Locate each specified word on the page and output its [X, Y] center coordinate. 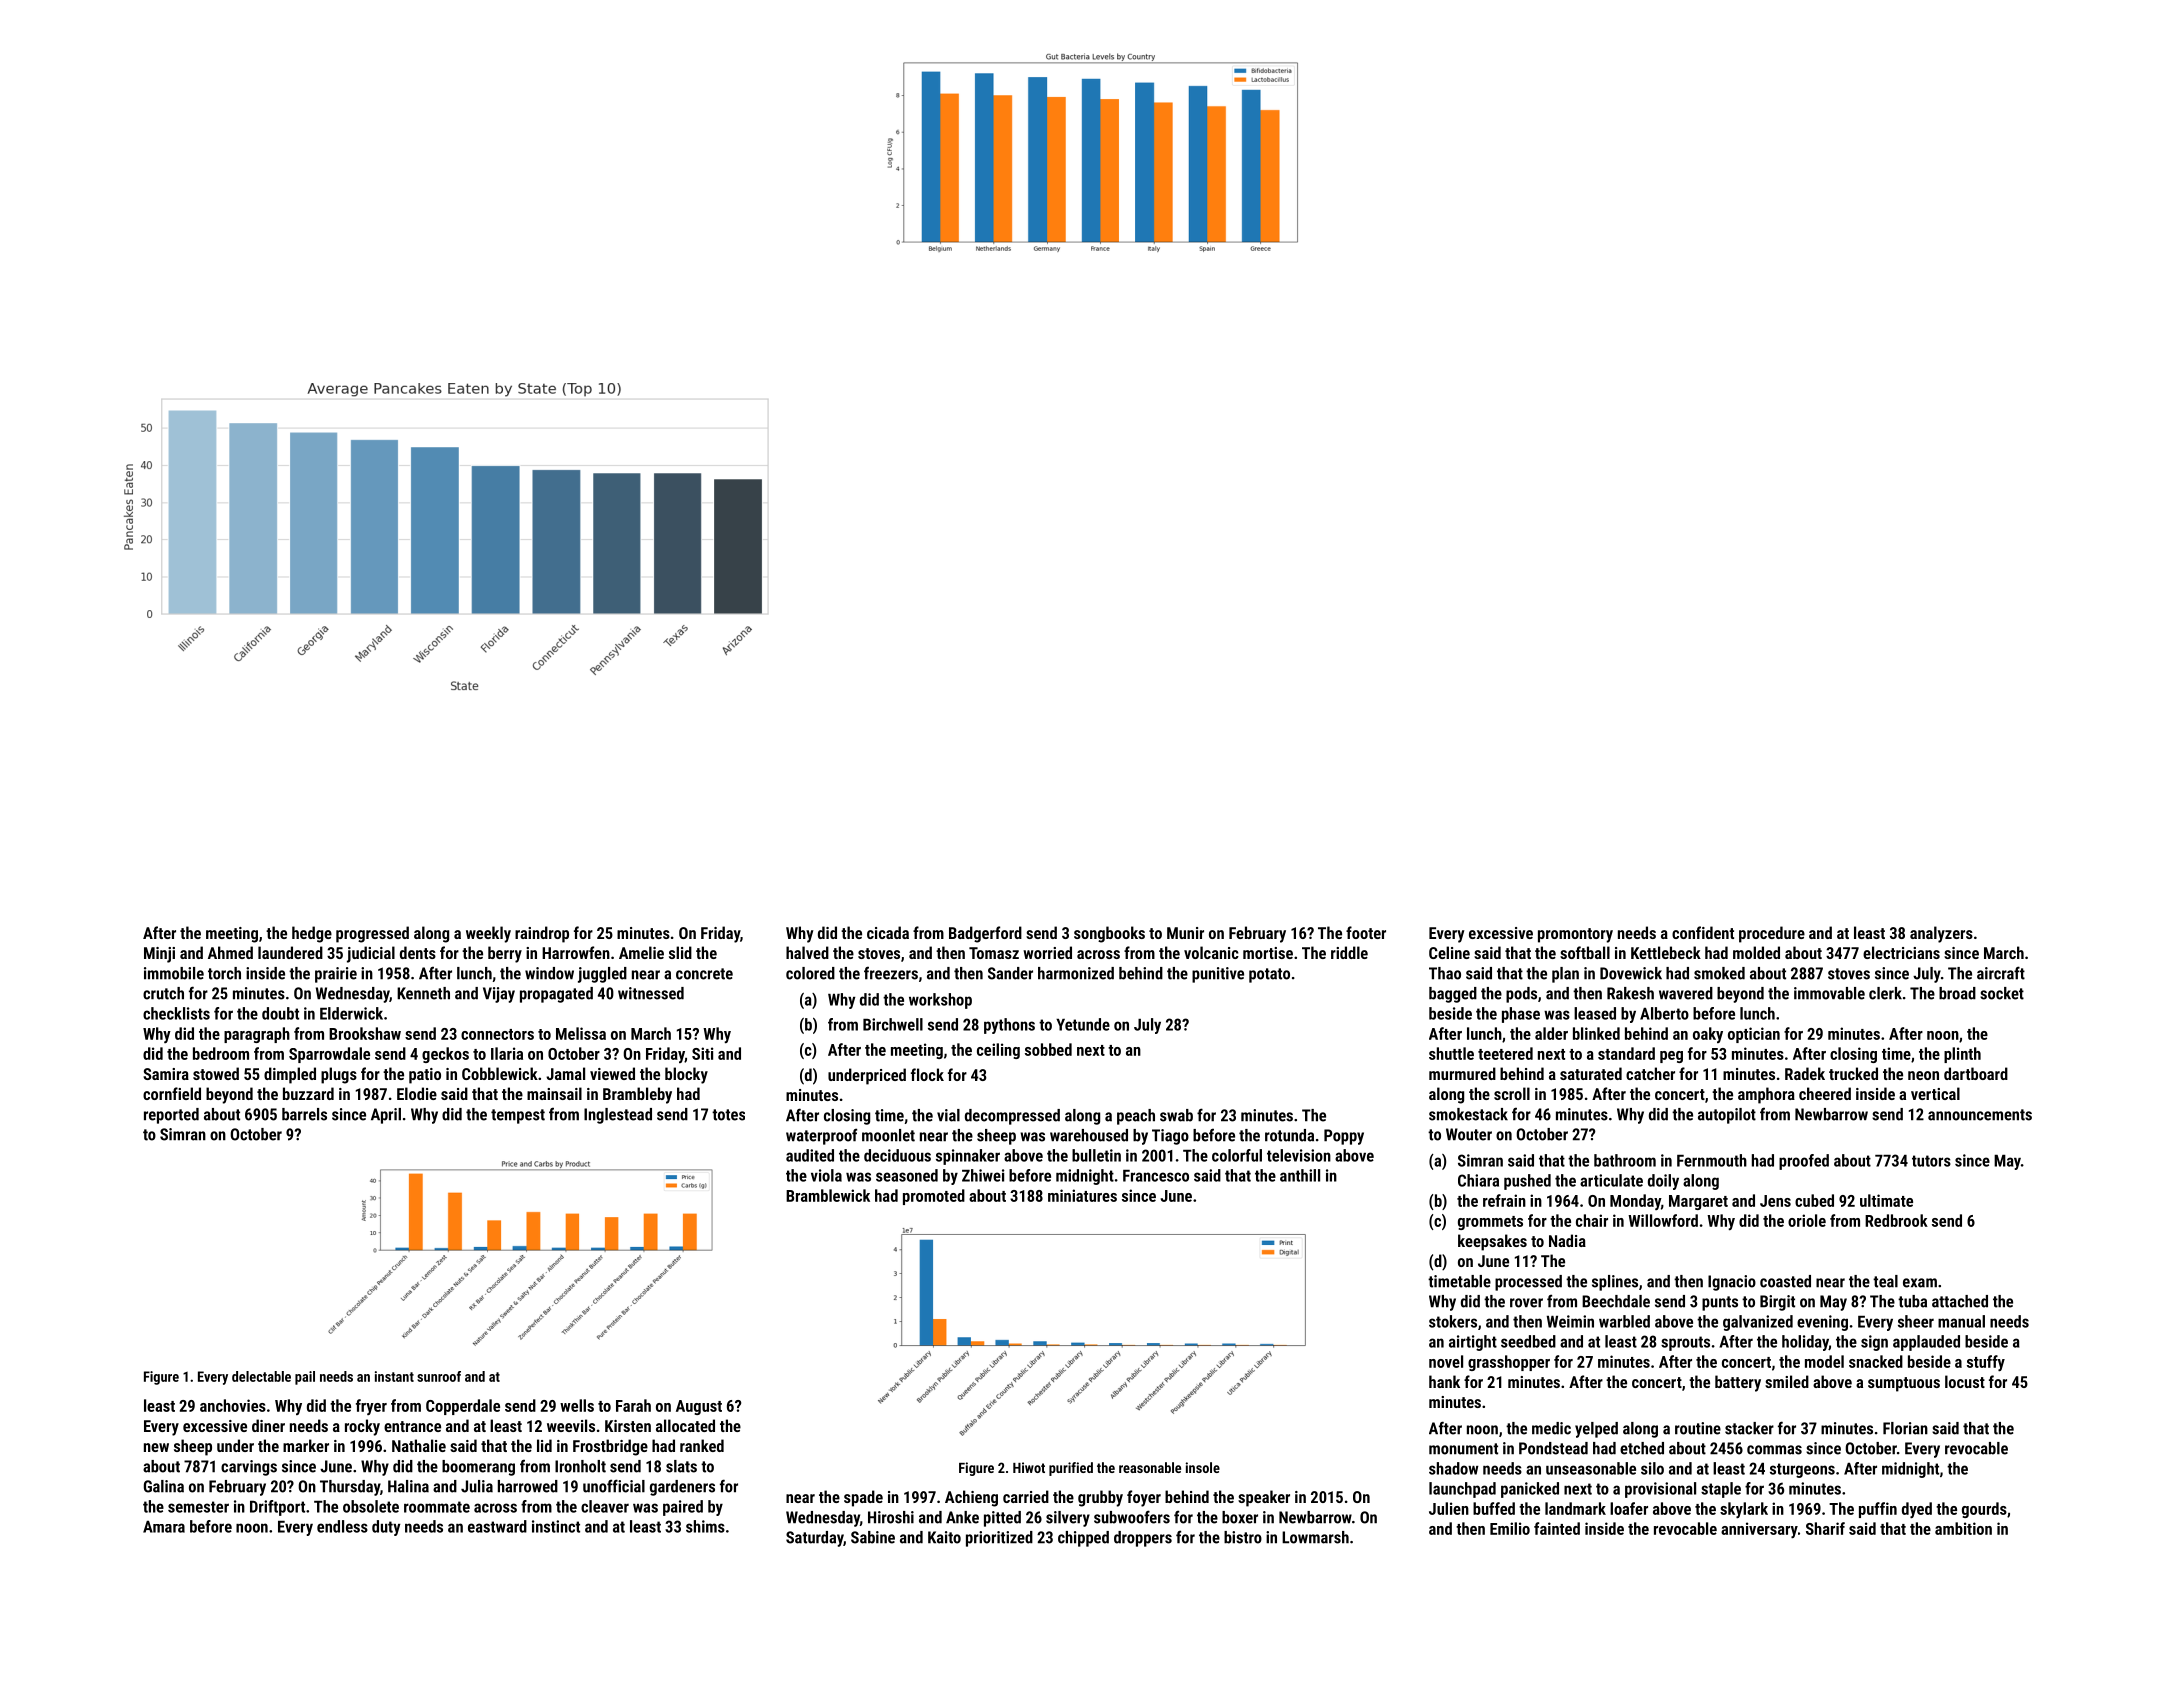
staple [1721, 1490]
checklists [176, 1013]
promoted [934, 1197]
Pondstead [1553, 1448]
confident [1703, 932]
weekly [488, 934]
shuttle [1451, 1053]
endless [342, 1526]
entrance [412, 1426]
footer [1366, 932]
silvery [1068, 1519]
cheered [1825, 1093]
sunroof [439, 1376]
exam [1920, 1283]
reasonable [1150, 1467]
